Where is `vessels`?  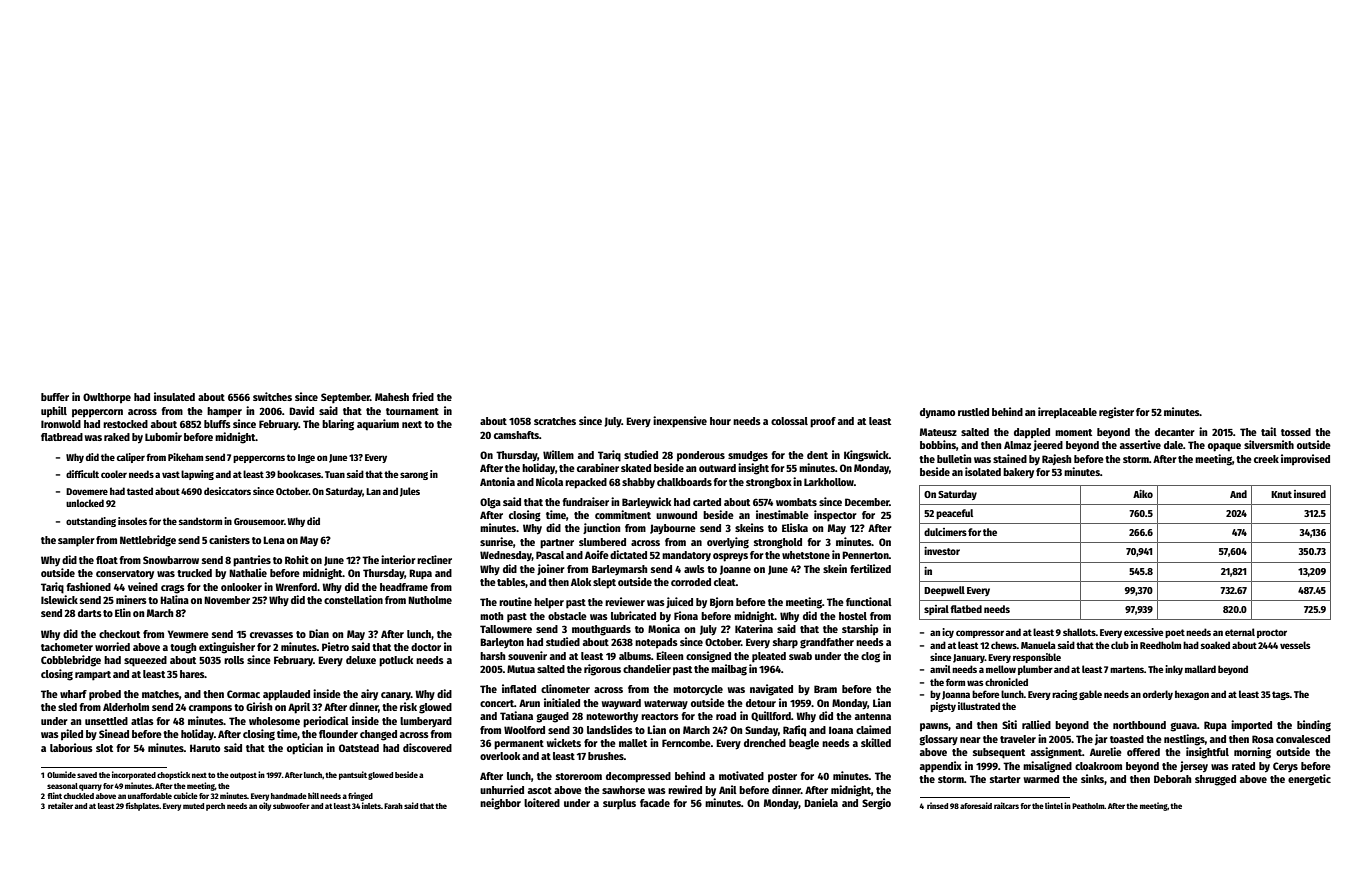 vessels is located at coordinates (1295, 645).
